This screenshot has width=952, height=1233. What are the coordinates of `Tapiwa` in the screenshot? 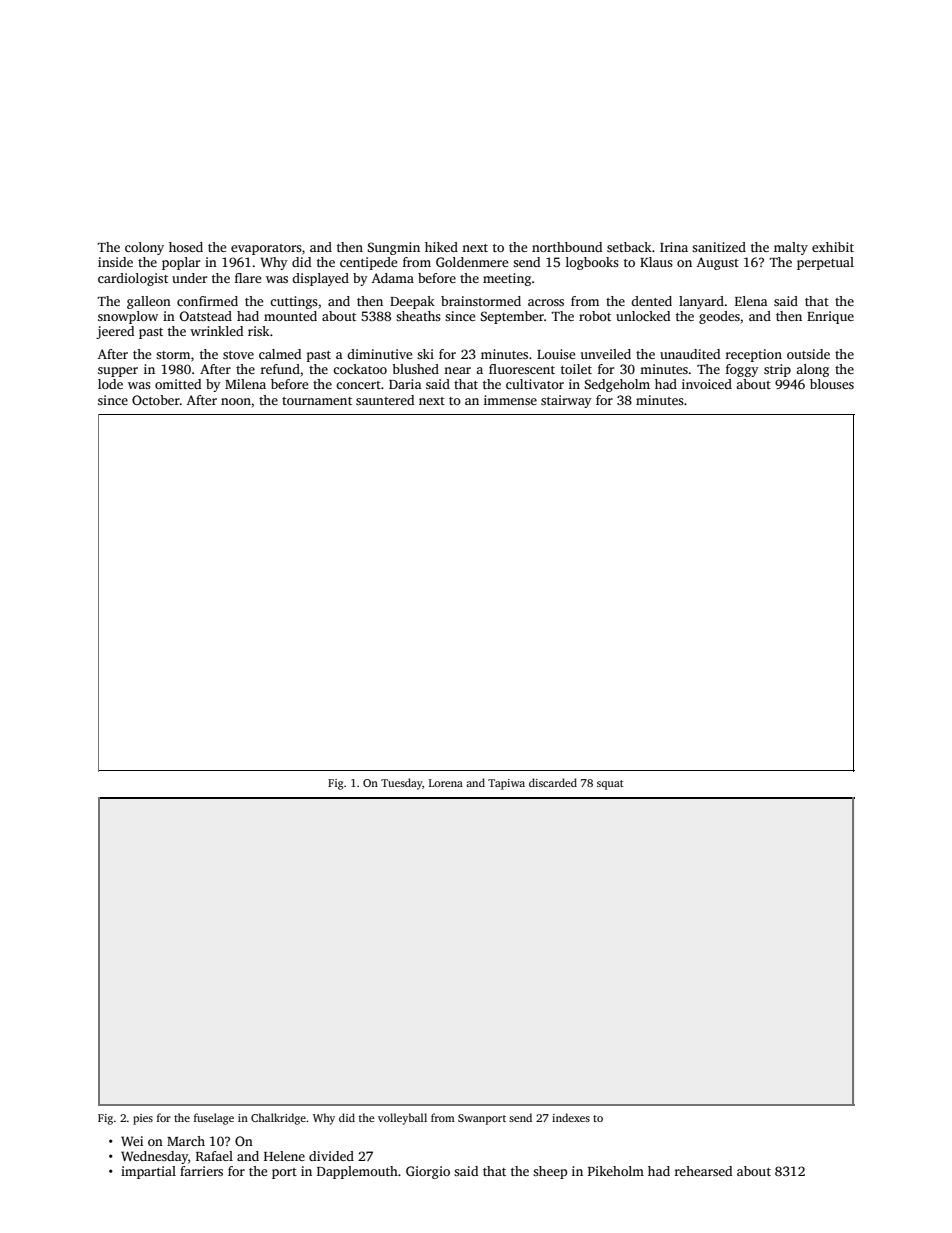 It's located at (506, 784).
